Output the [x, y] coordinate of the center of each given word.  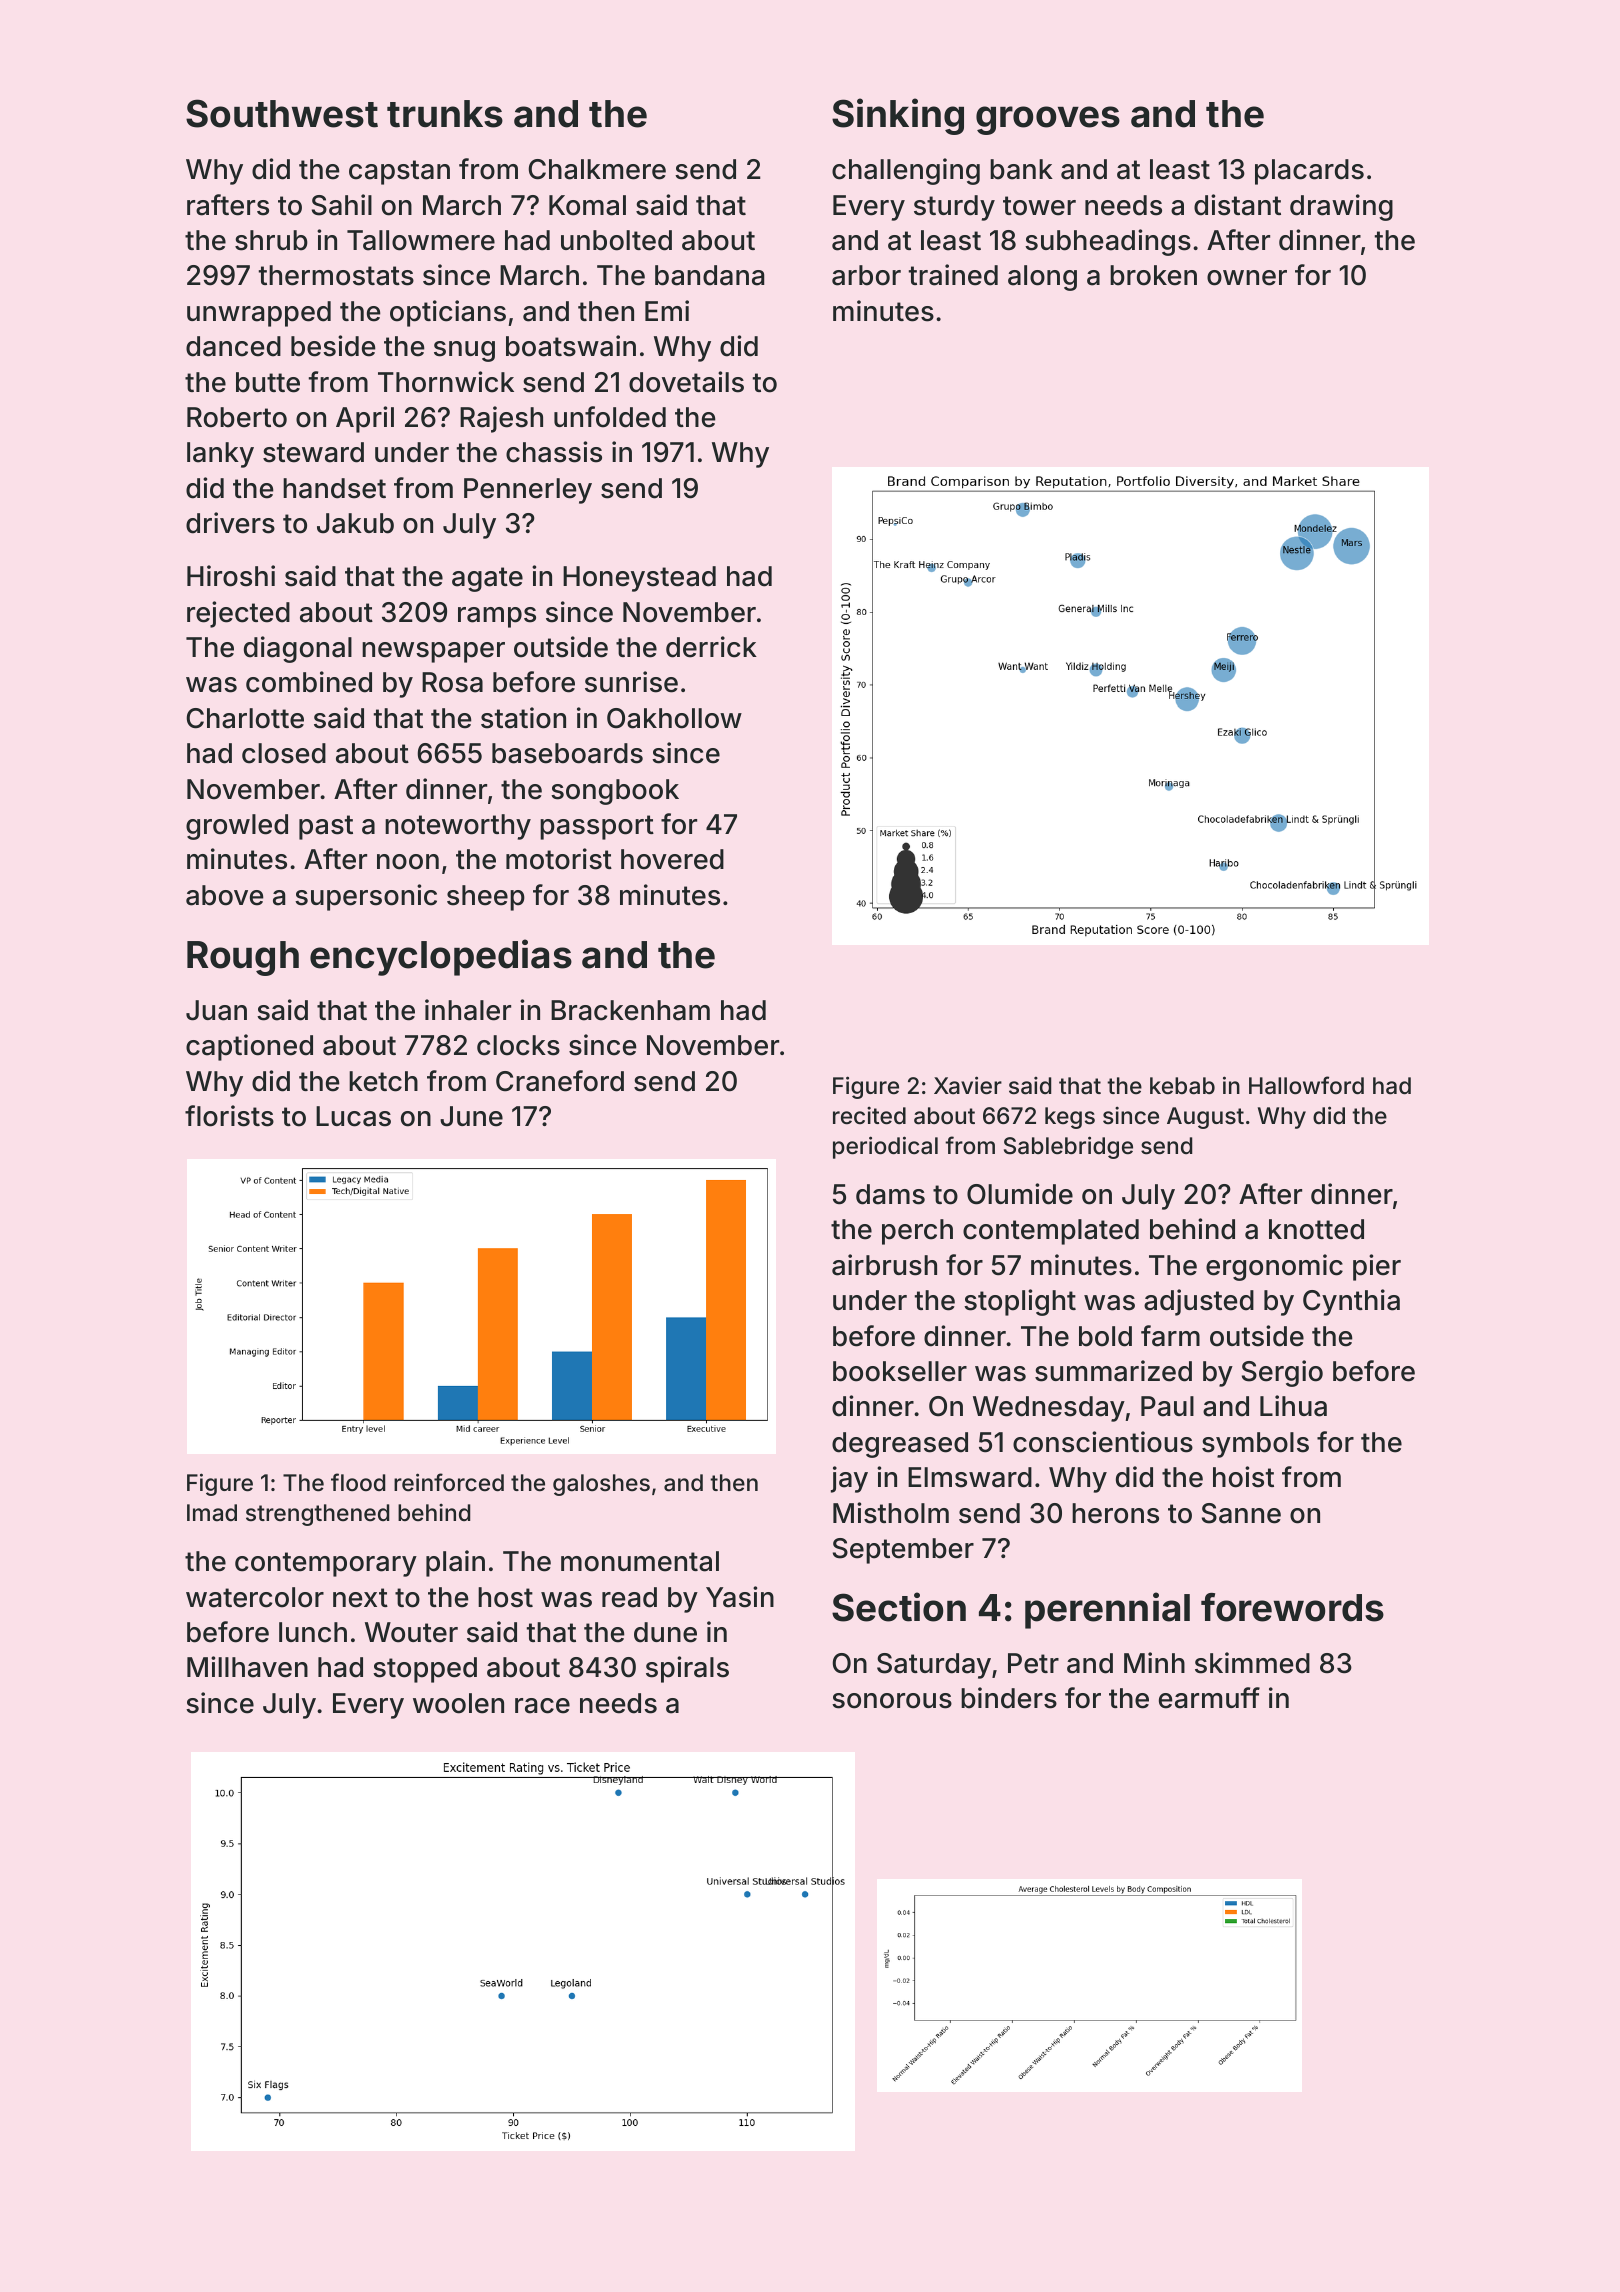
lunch [313, 1632]
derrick [711, 647]
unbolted [616, 240]
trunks [445, 114]
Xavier [968, 1085]
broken [1153, 275]
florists [229, 1116]
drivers [230, 523]
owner [1247, 278]
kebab [1182, 1086]
